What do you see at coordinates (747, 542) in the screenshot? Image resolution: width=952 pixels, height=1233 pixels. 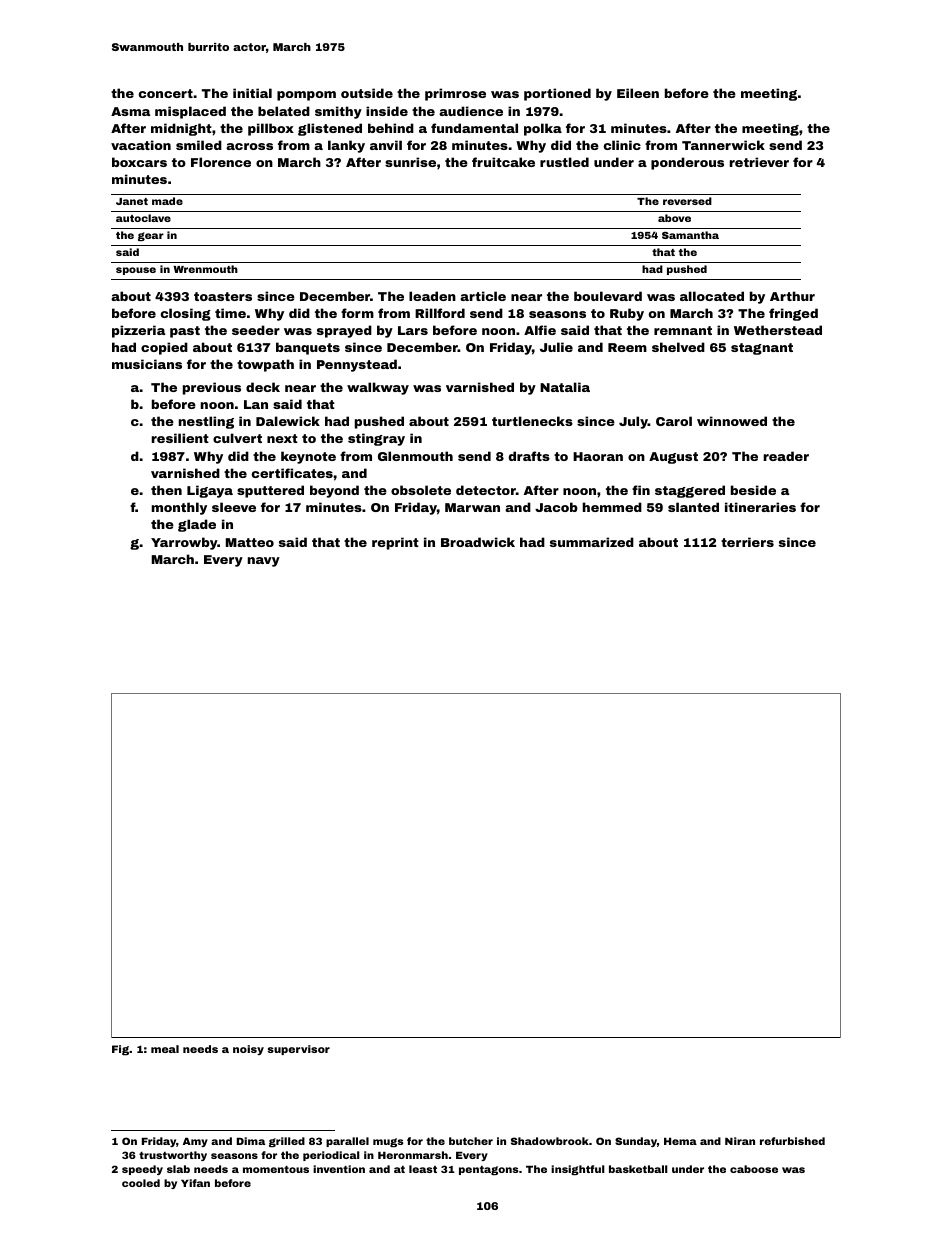 I see `terriers` at bounding box center [747, 542].
